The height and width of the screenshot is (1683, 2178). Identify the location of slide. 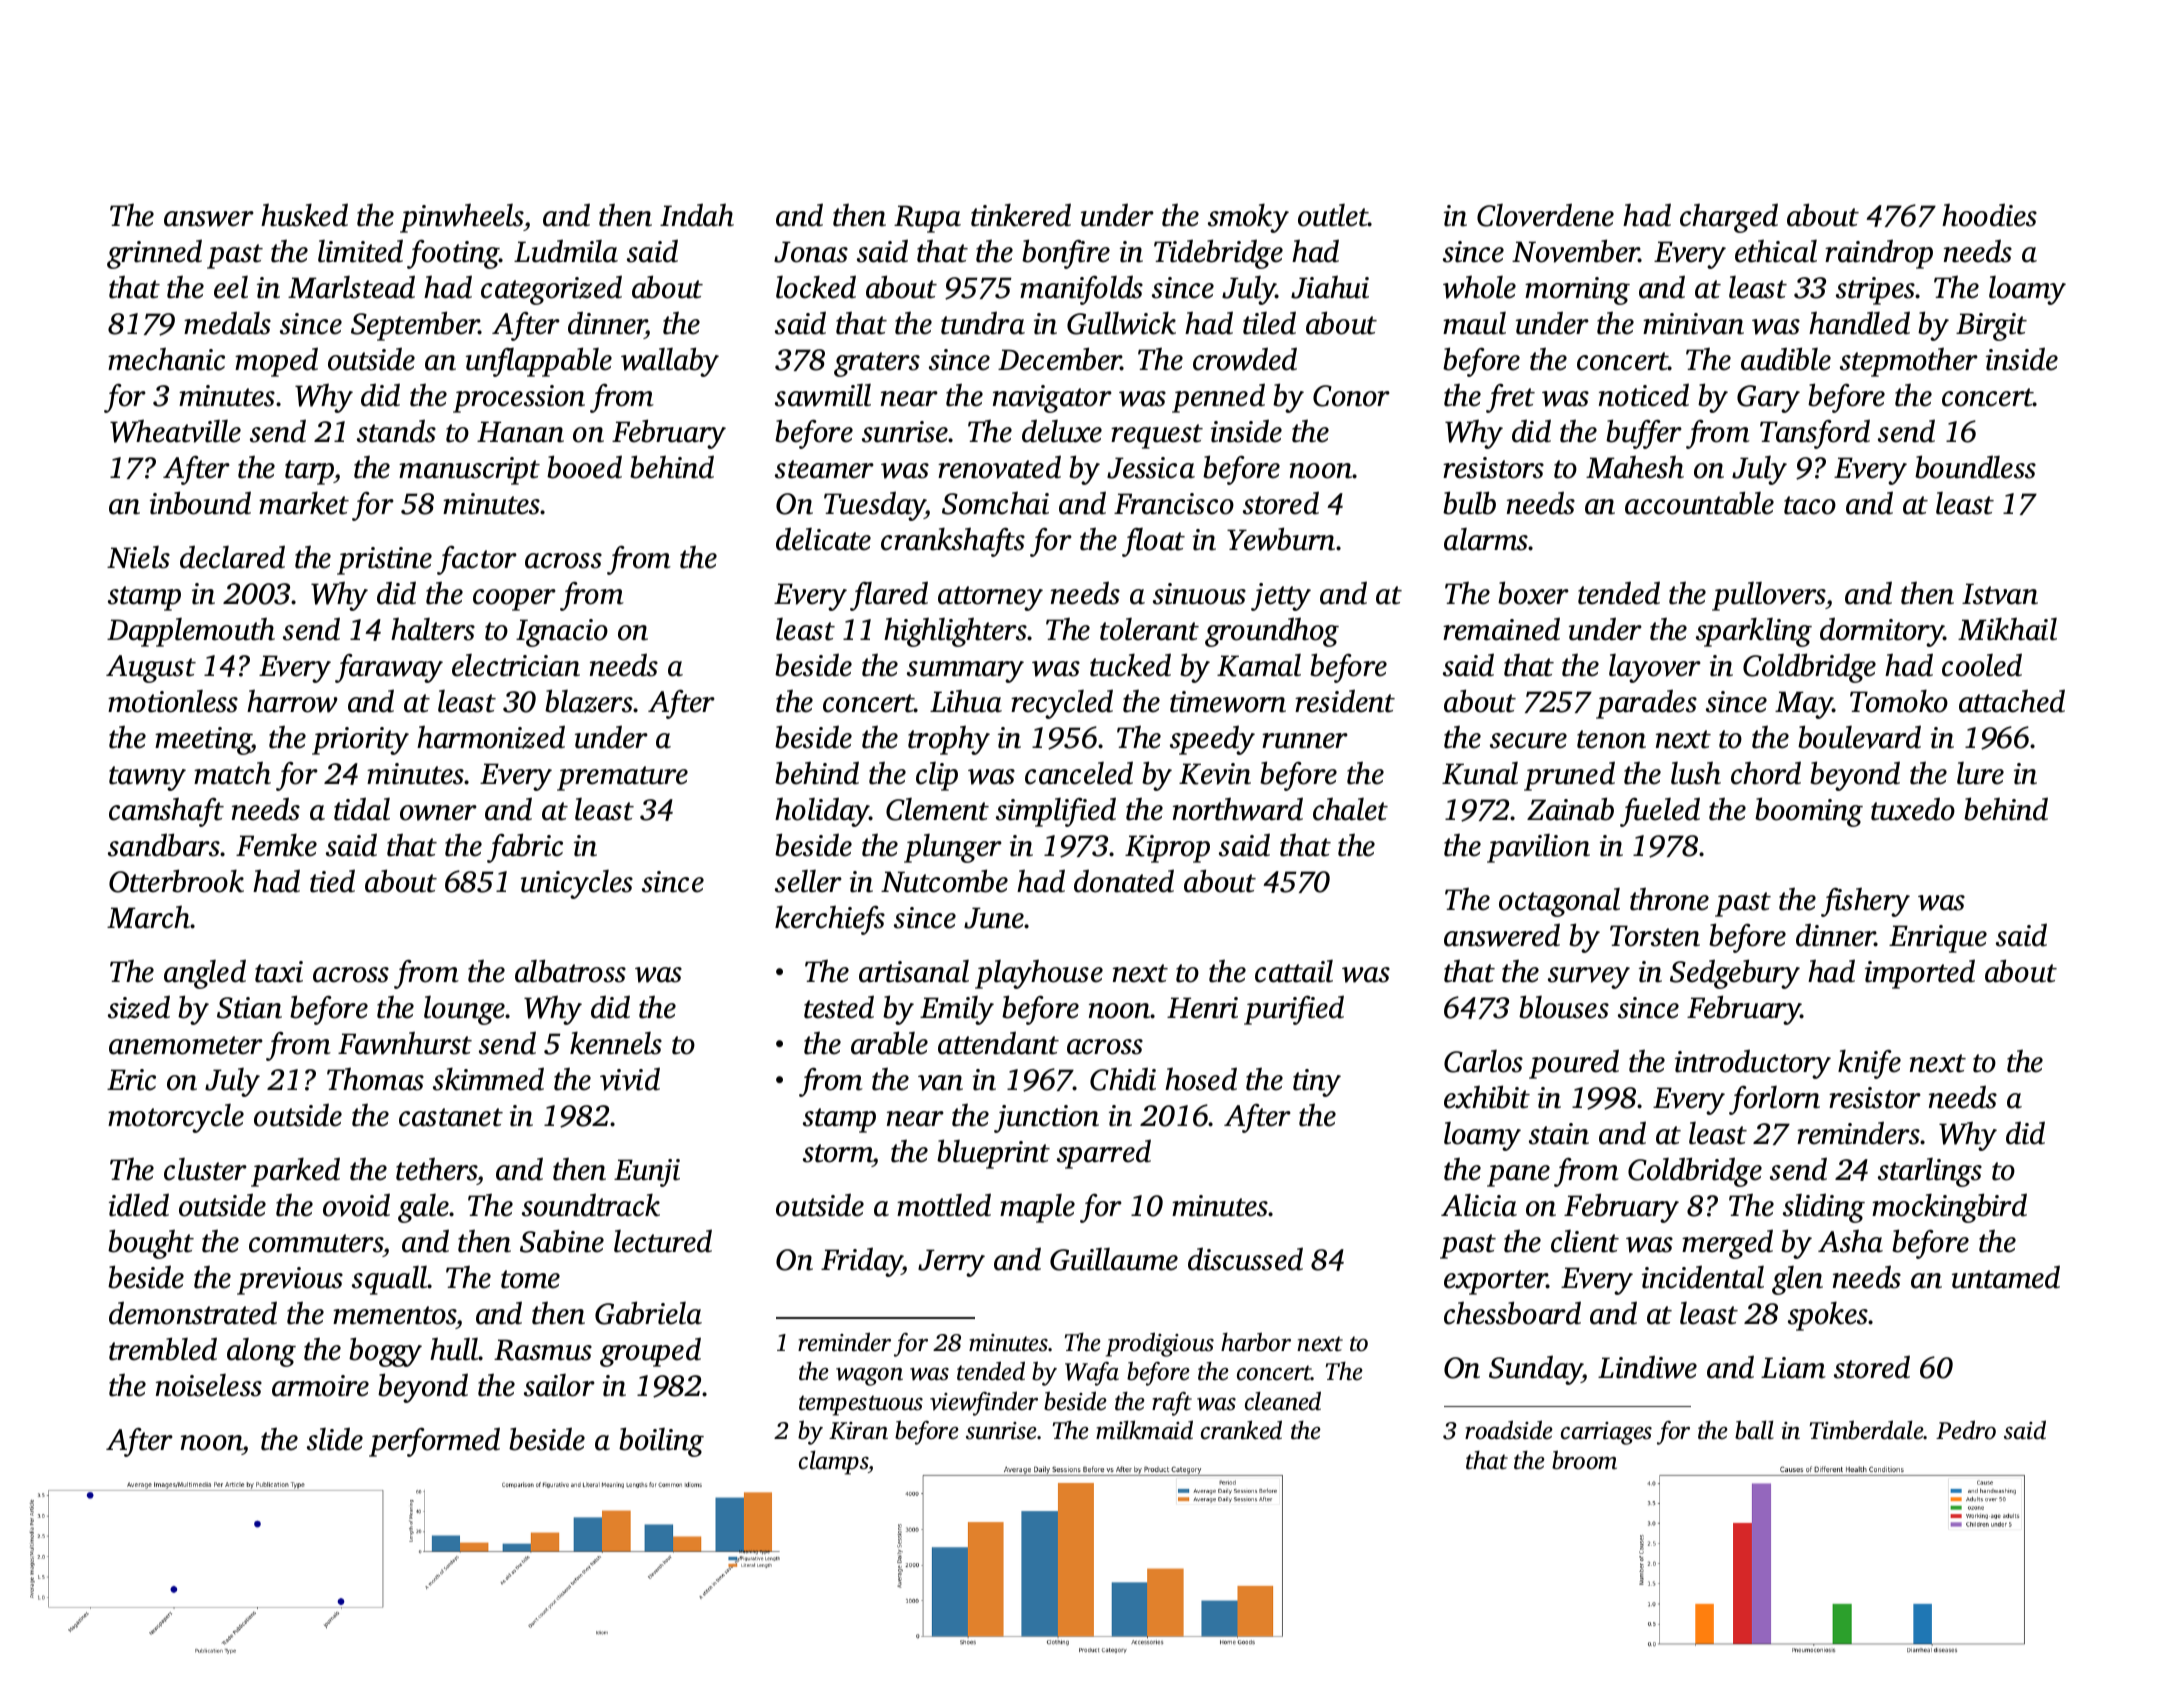
(335, 1439).
